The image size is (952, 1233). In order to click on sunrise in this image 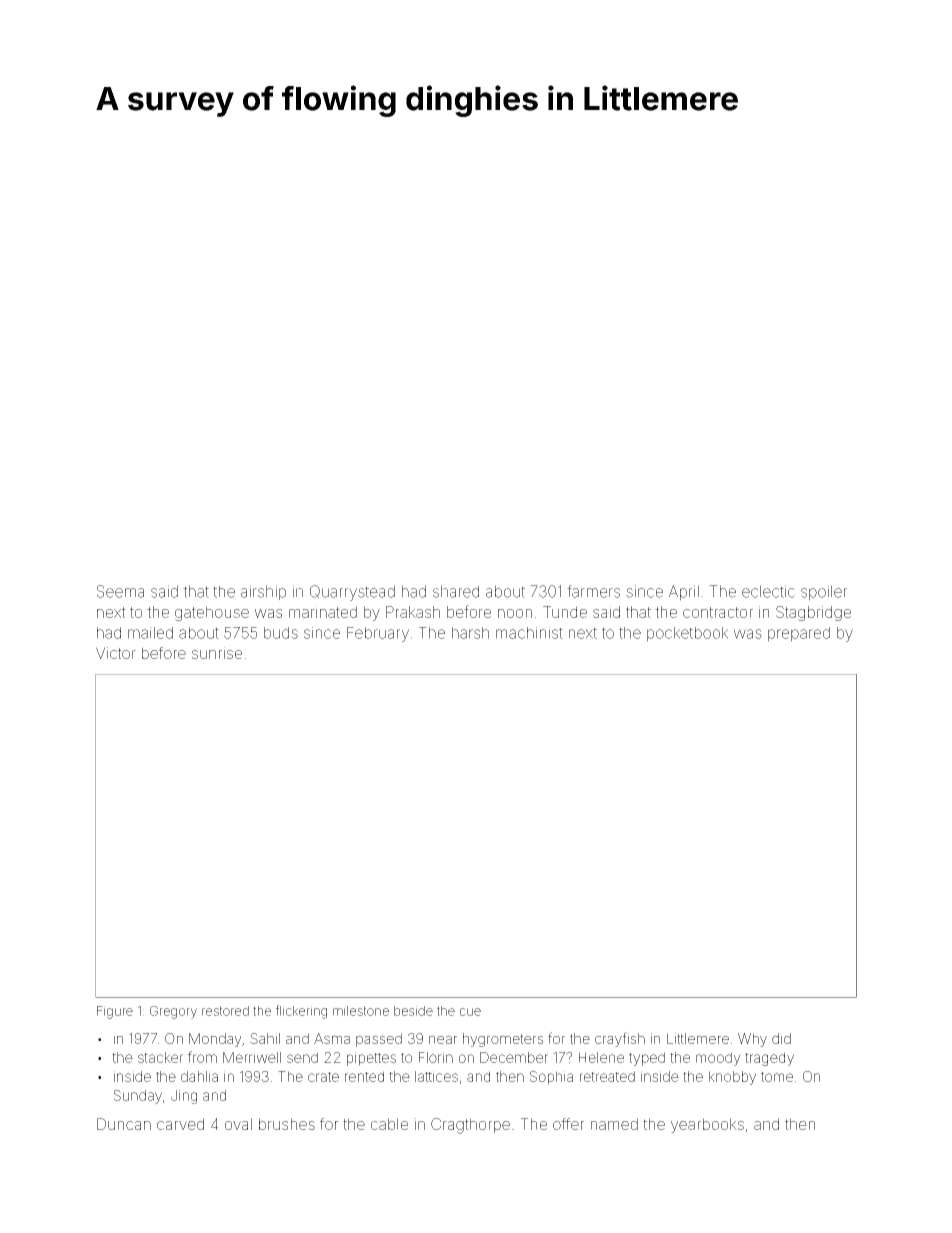, I will do `click(217, 653)`.
